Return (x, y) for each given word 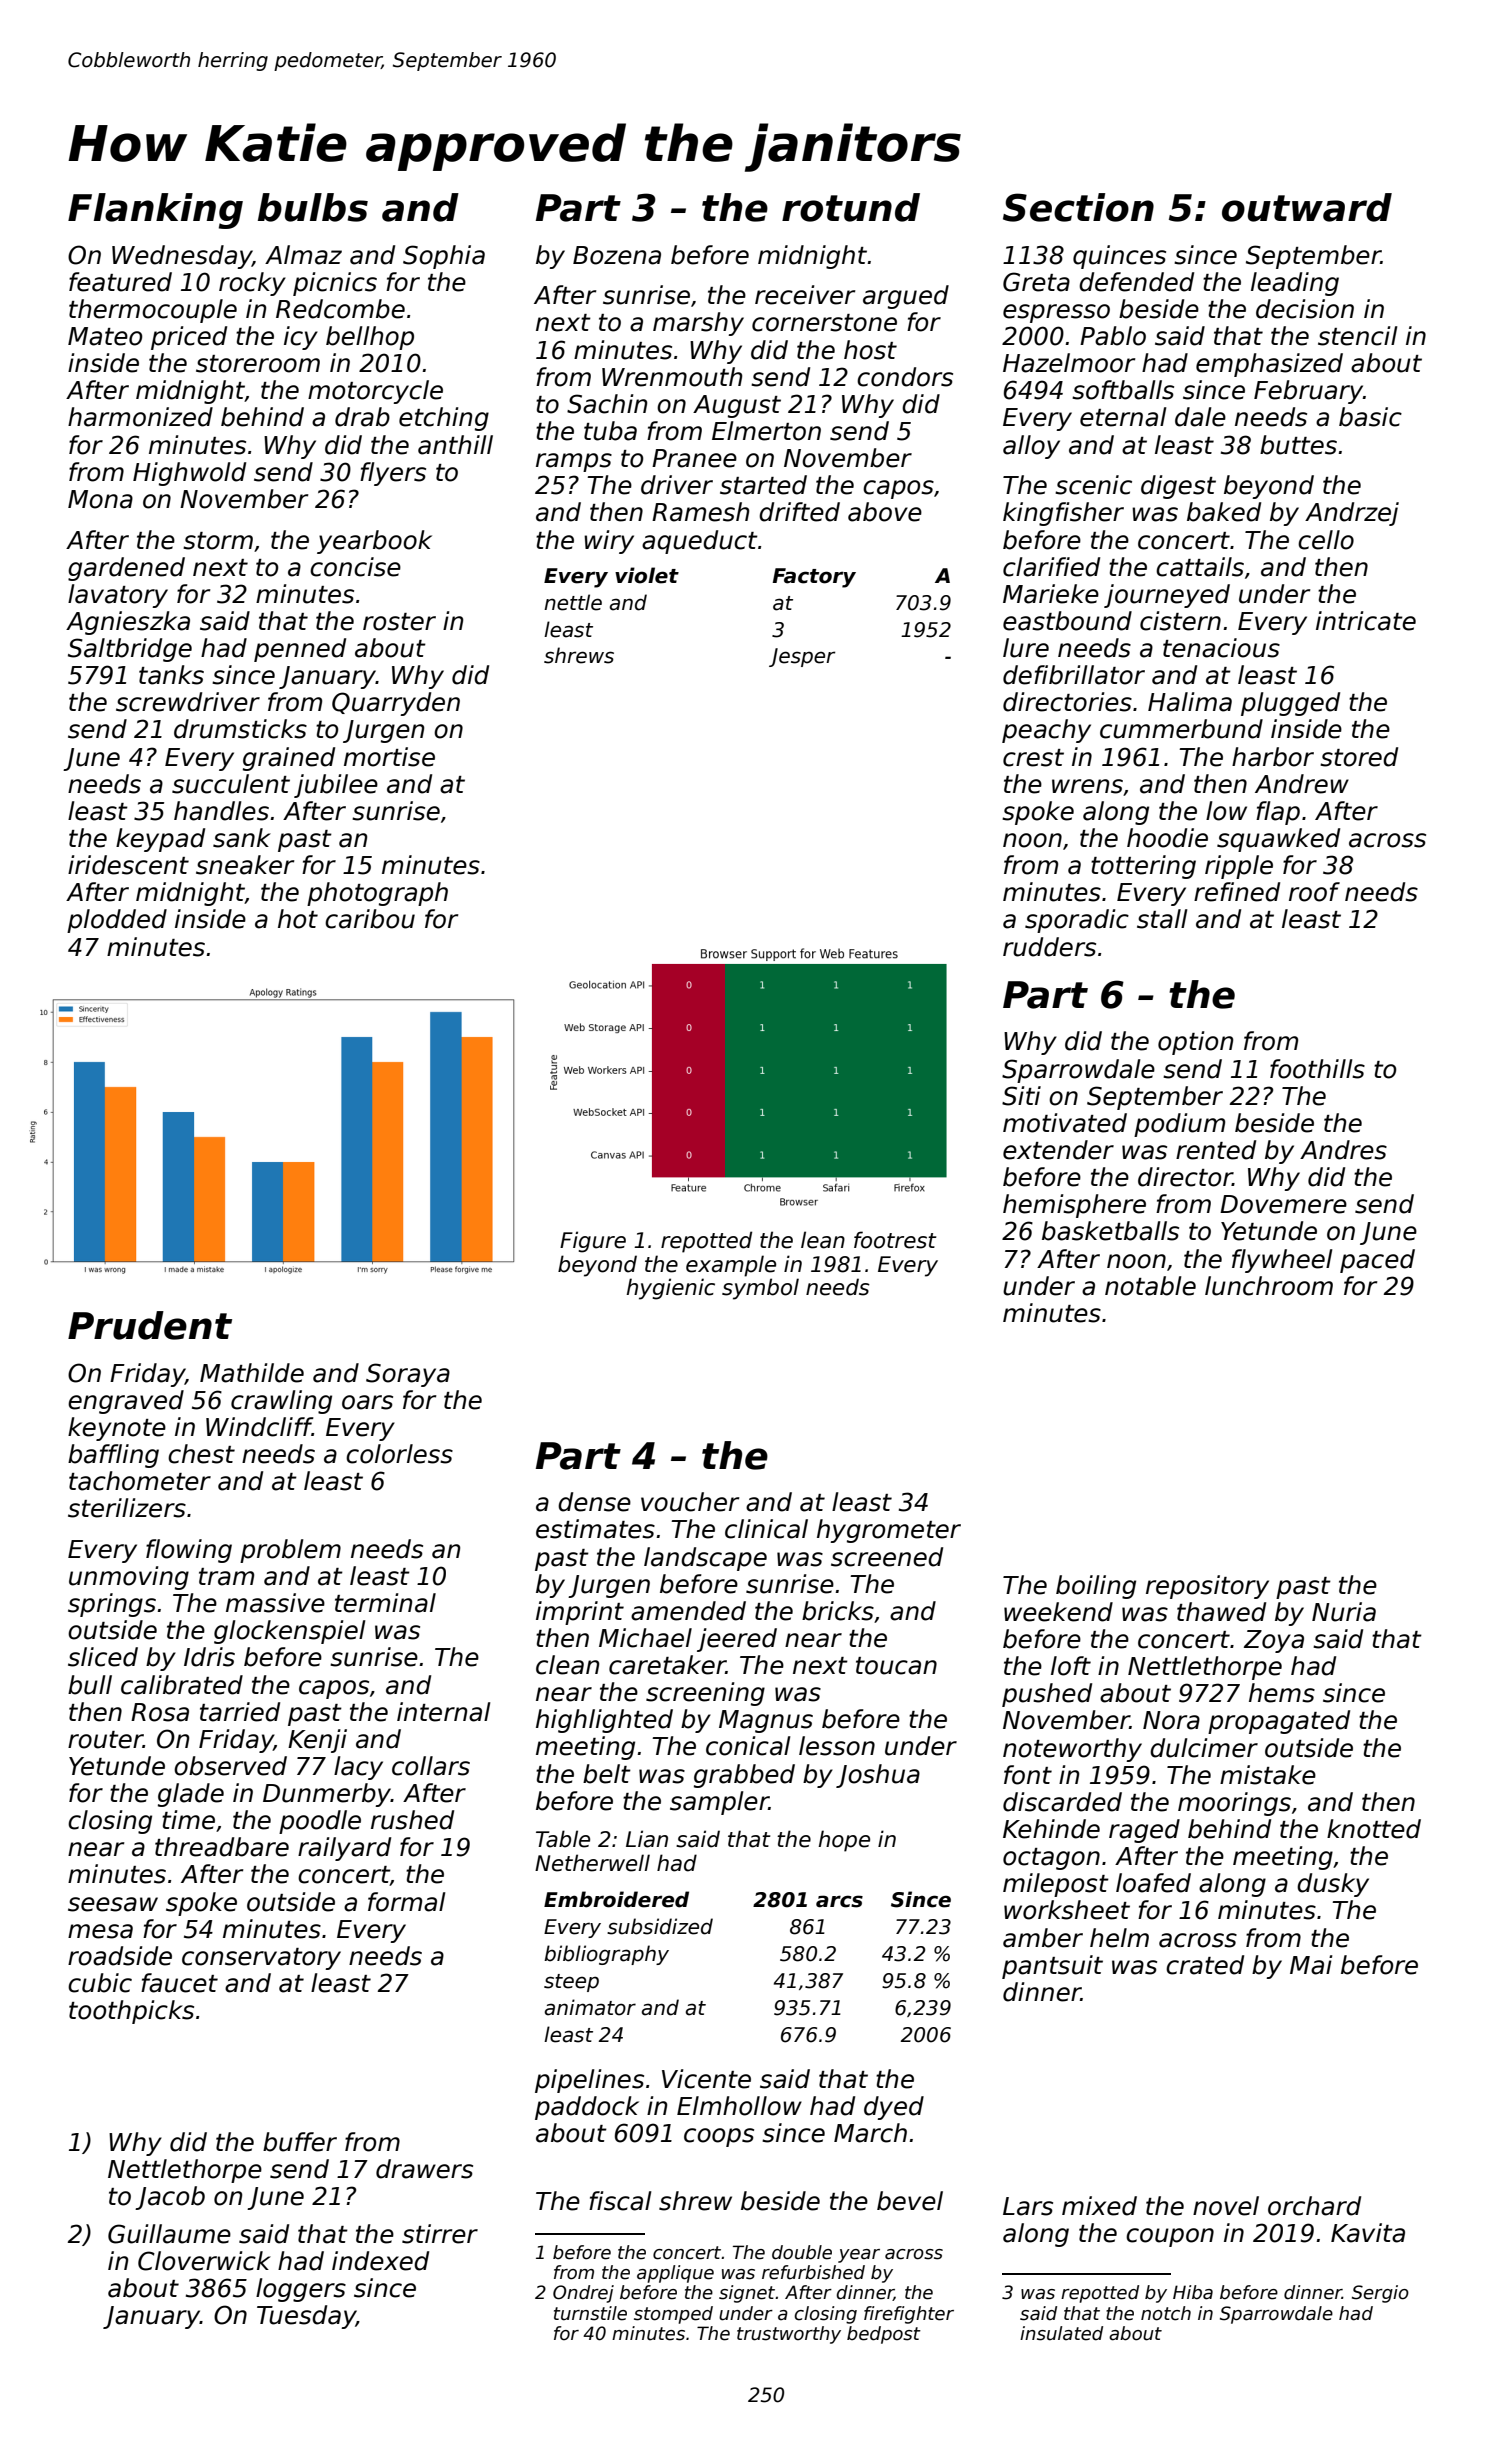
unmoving (129, 1578)
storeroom (258, 364)
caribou (370, 919)
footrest (895, 1240)
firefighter (909, 2315)
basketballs (1110, 1231)
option (1195, 1043)
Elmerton (766, 431)
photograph (377, 894)
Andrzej (1352, 514)
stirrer (440, 2234)
